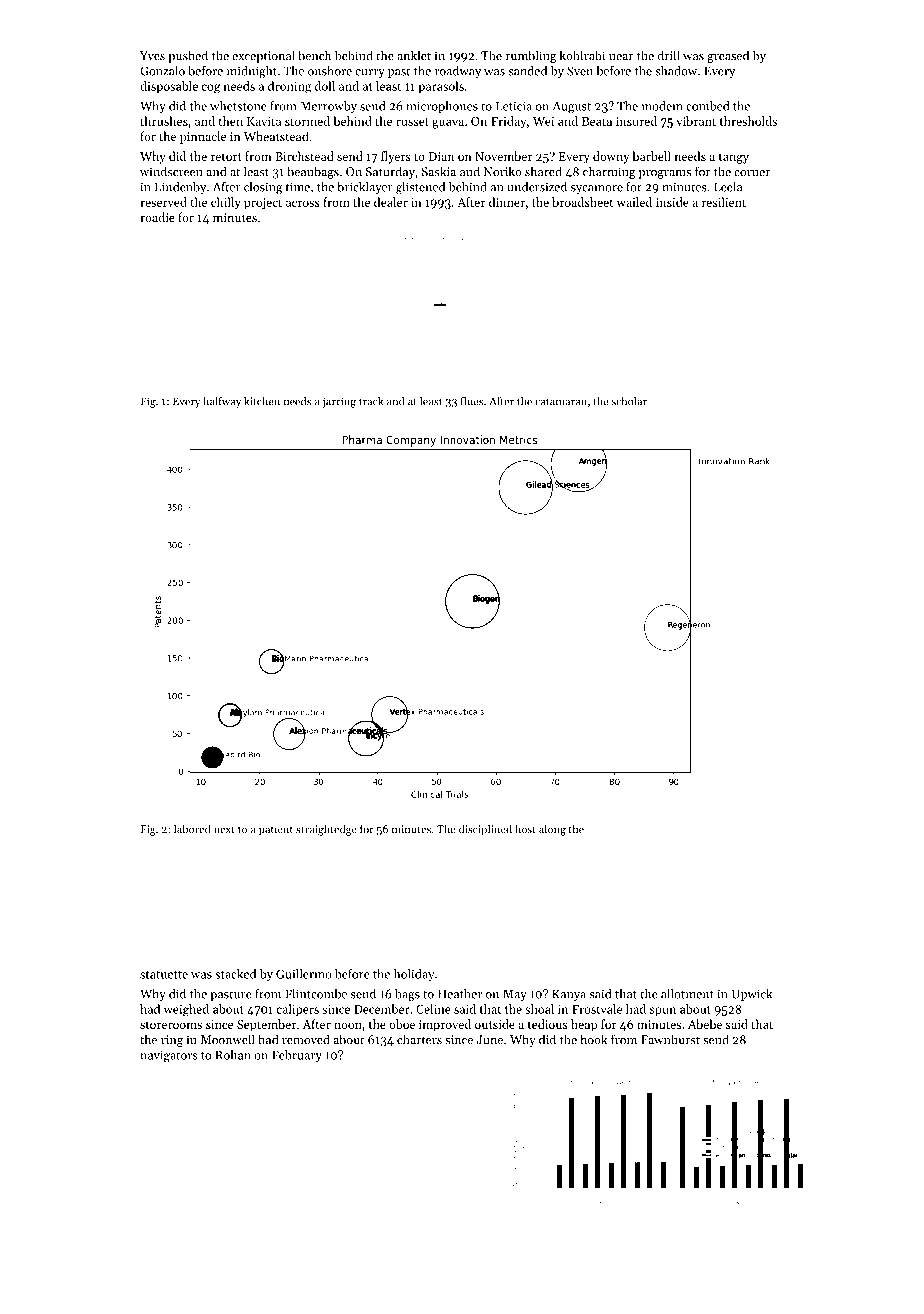 The image size is (924, 1314). I want to click on cog, so click(211, 89).
